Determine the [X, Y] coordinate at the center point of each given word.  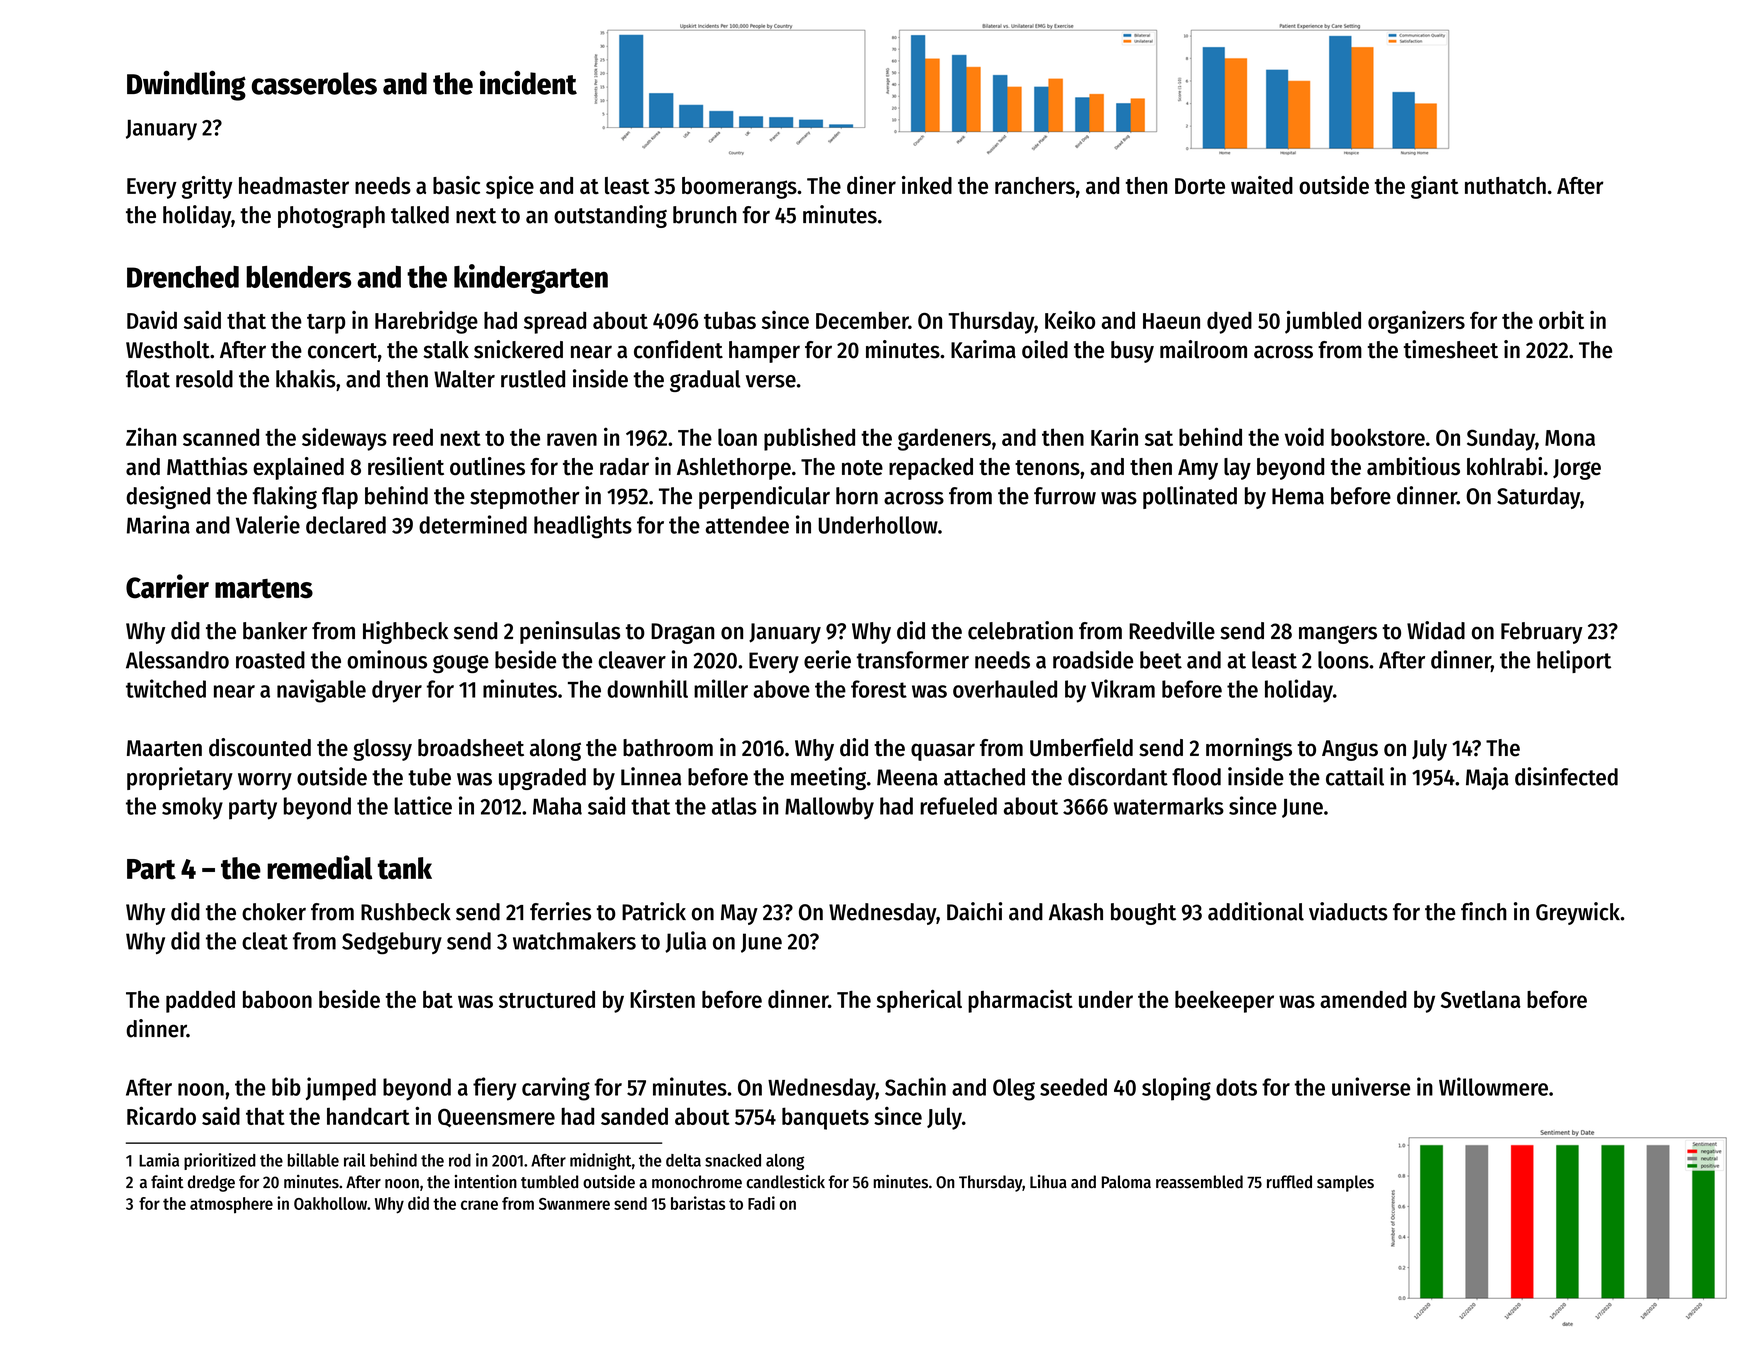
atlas [734, 806]
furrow [1065, 496]
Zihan [151, 436]
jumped [340, 1089]
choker [274, 912]
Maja [1487, 778]
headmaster [294, 185]
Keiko [1070, 320]
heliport [1574, 661]
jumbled [1323, 322]
